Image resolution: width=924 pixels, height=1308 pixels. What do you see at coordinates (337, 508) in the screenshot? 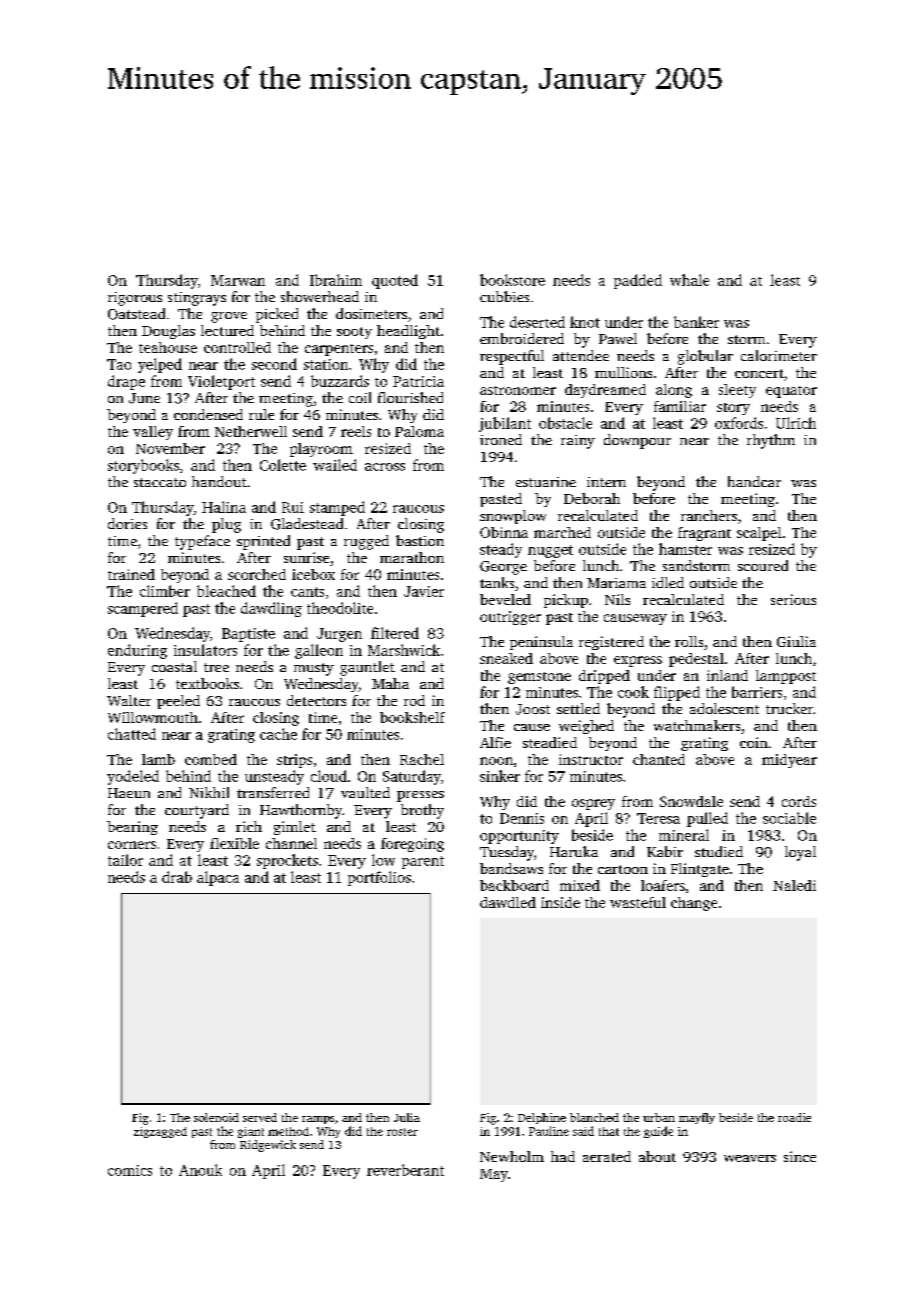
I see `stamped` at bounding box center [337, 508].
